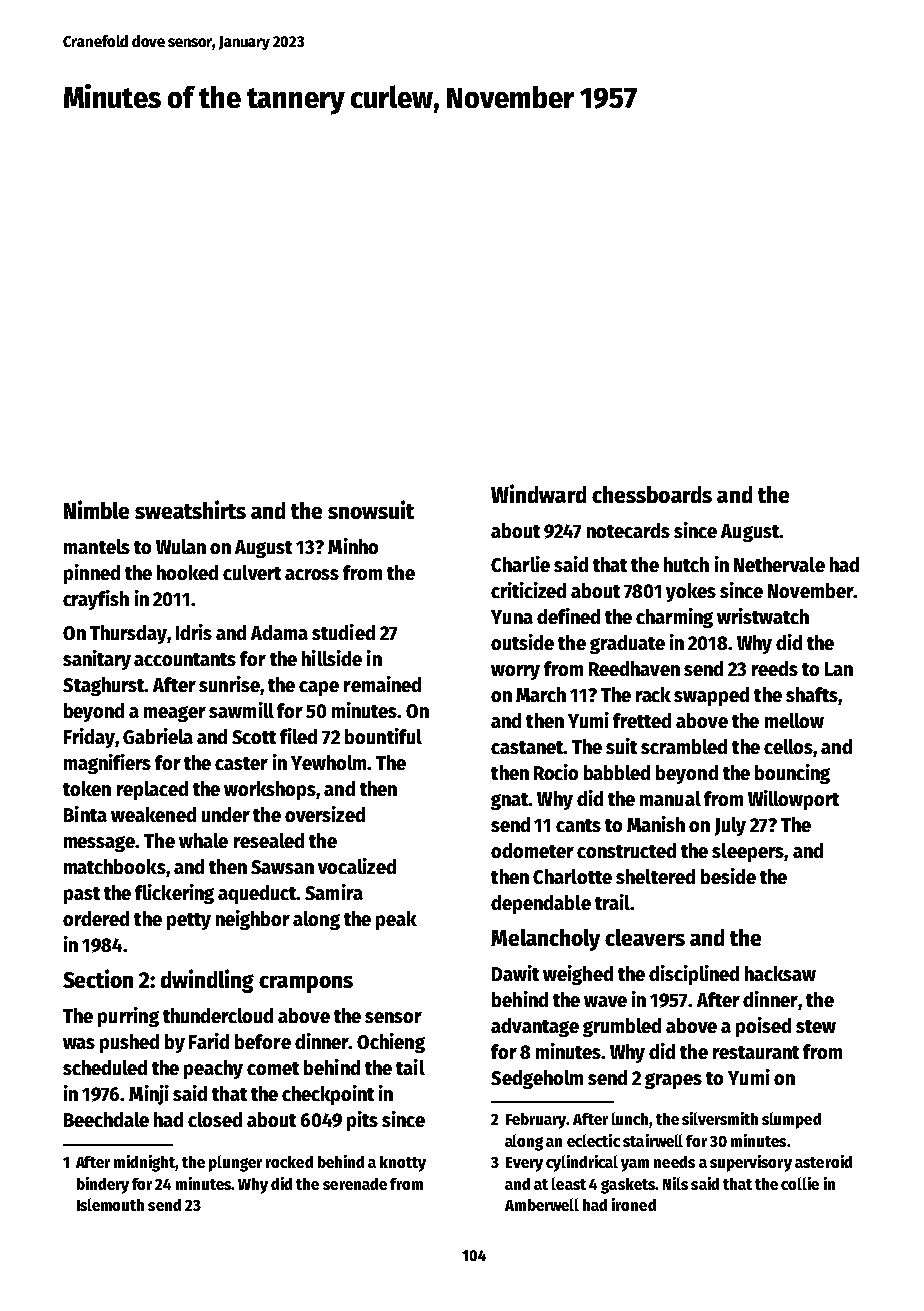 The image size is (924, 1311). I want to click on Windward, so click(538, 493).
